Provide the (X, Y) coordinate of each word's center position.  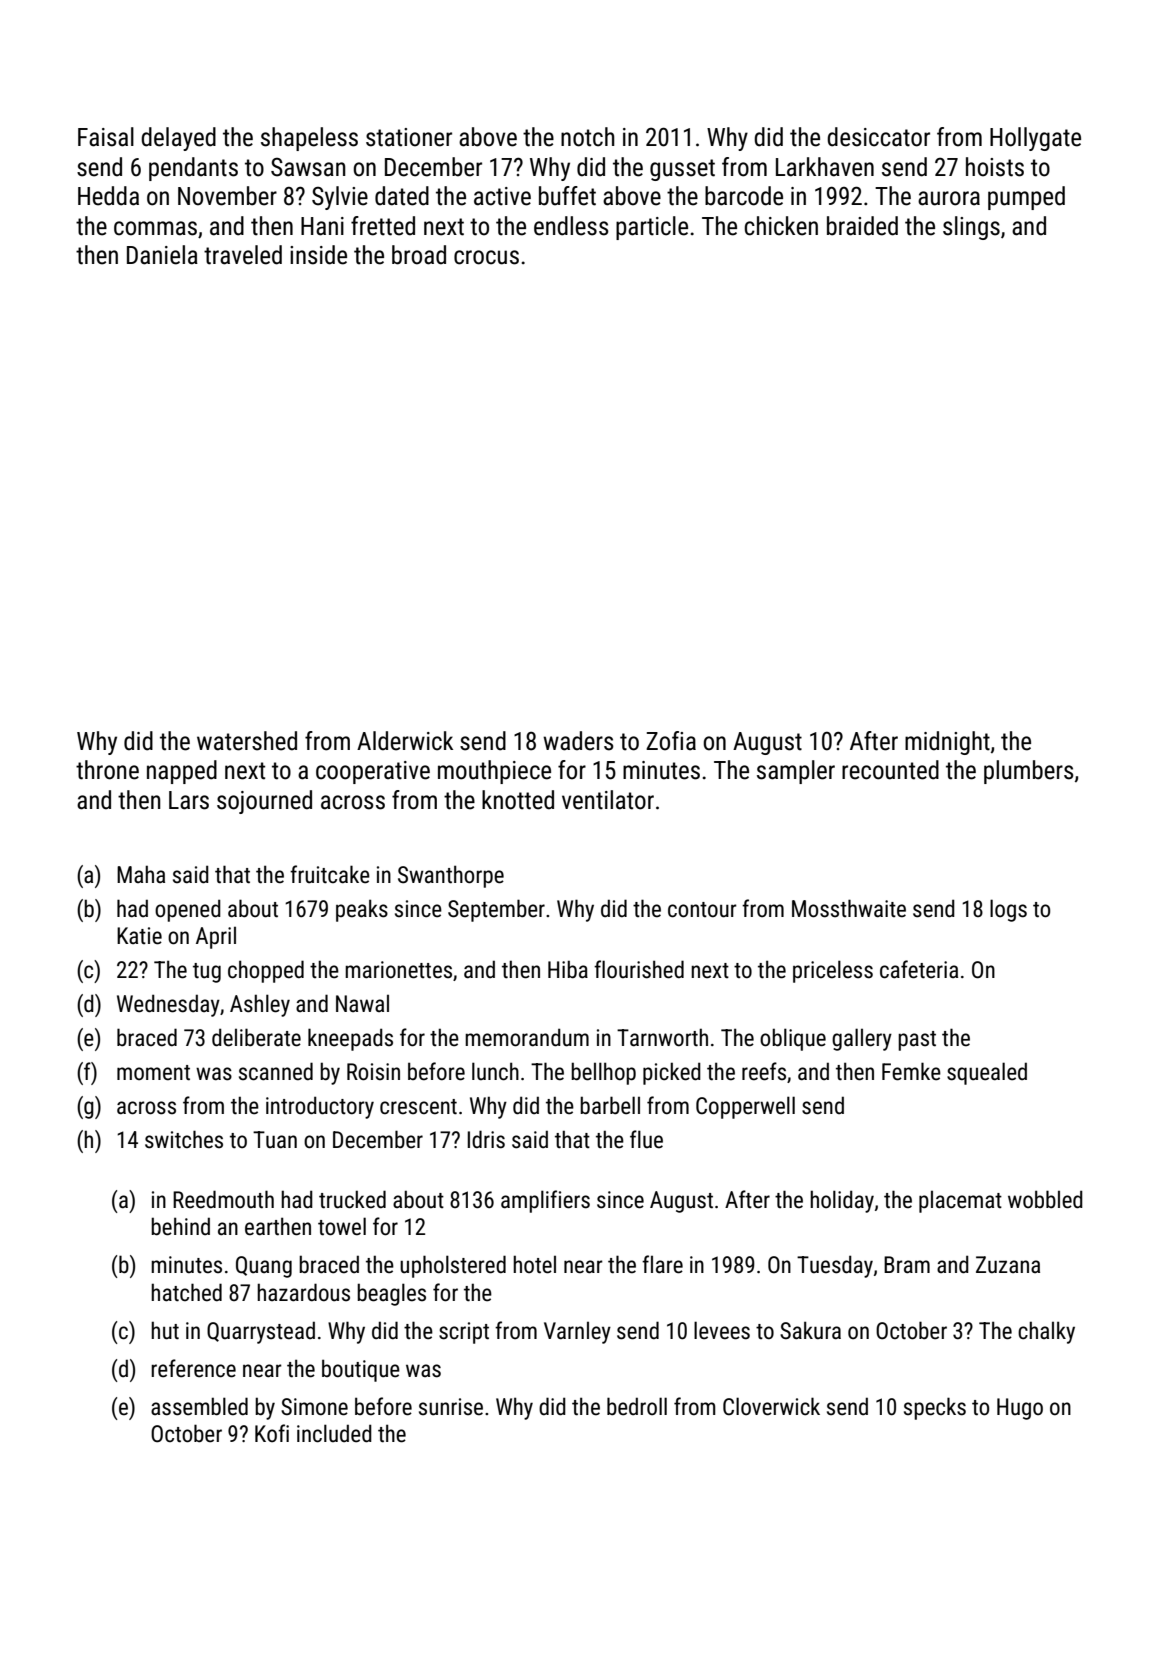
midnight (947, 743)
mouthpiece (494, 772)
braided (862, 226)
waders (578, 741)
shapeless (309, 139)
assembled (199, 1406)
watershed (247, 741)
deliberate (256, 1037)
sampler (796, 772)
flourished (639, 969)
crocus (486, 257)
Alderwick (405, 741)
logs (1008, 910)
